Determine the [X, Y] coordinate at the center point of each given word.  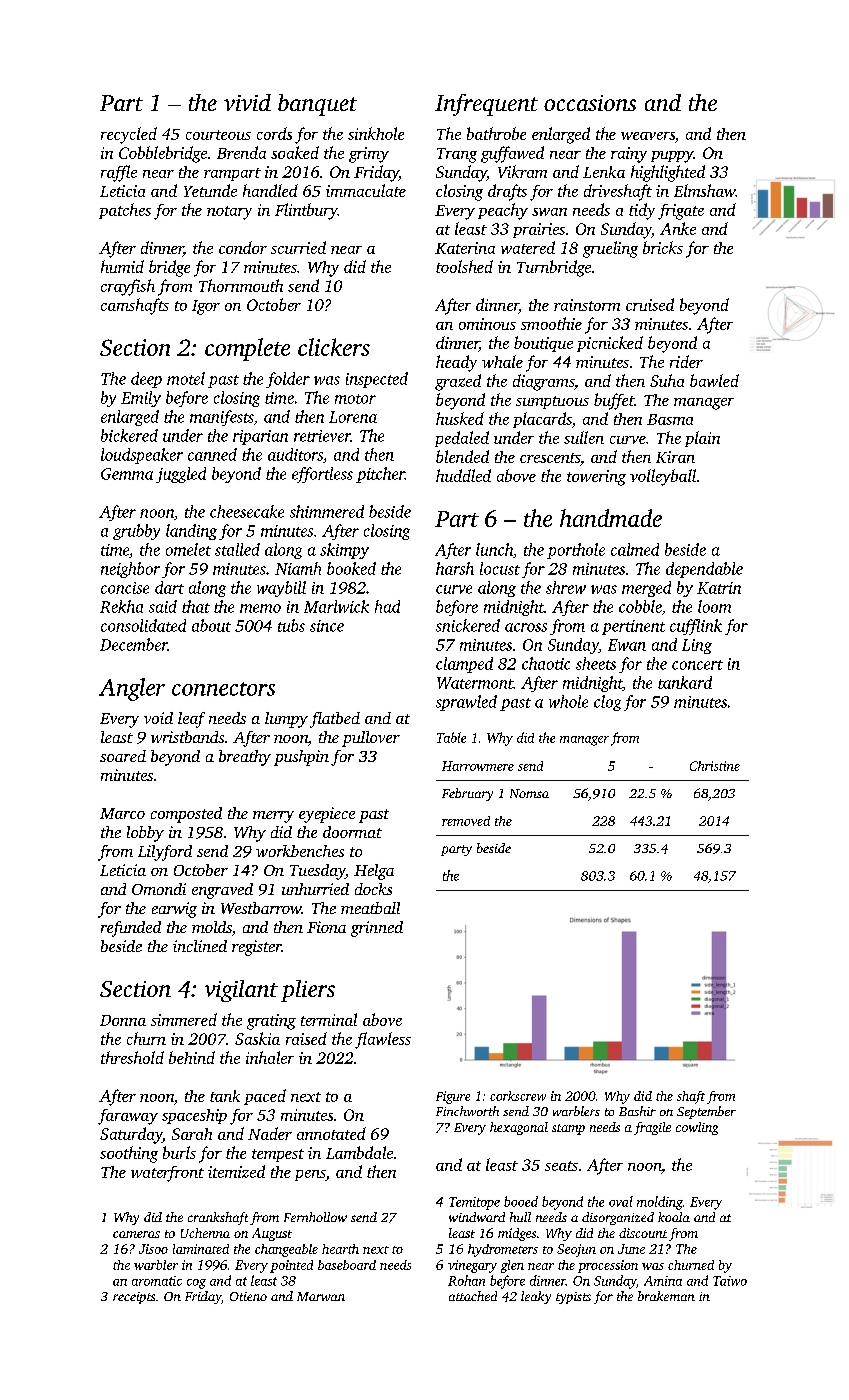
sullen [584, 437]
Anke [678, 228]
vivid [247, 102]
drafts [507, 192]
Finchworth [467, 1111]
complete [247, 349]
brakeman [666, 1296]
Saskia [257, 1038]
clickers [334, 347]
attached [473, 1296]
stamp [568, 1129]
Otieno [248, 1296]
